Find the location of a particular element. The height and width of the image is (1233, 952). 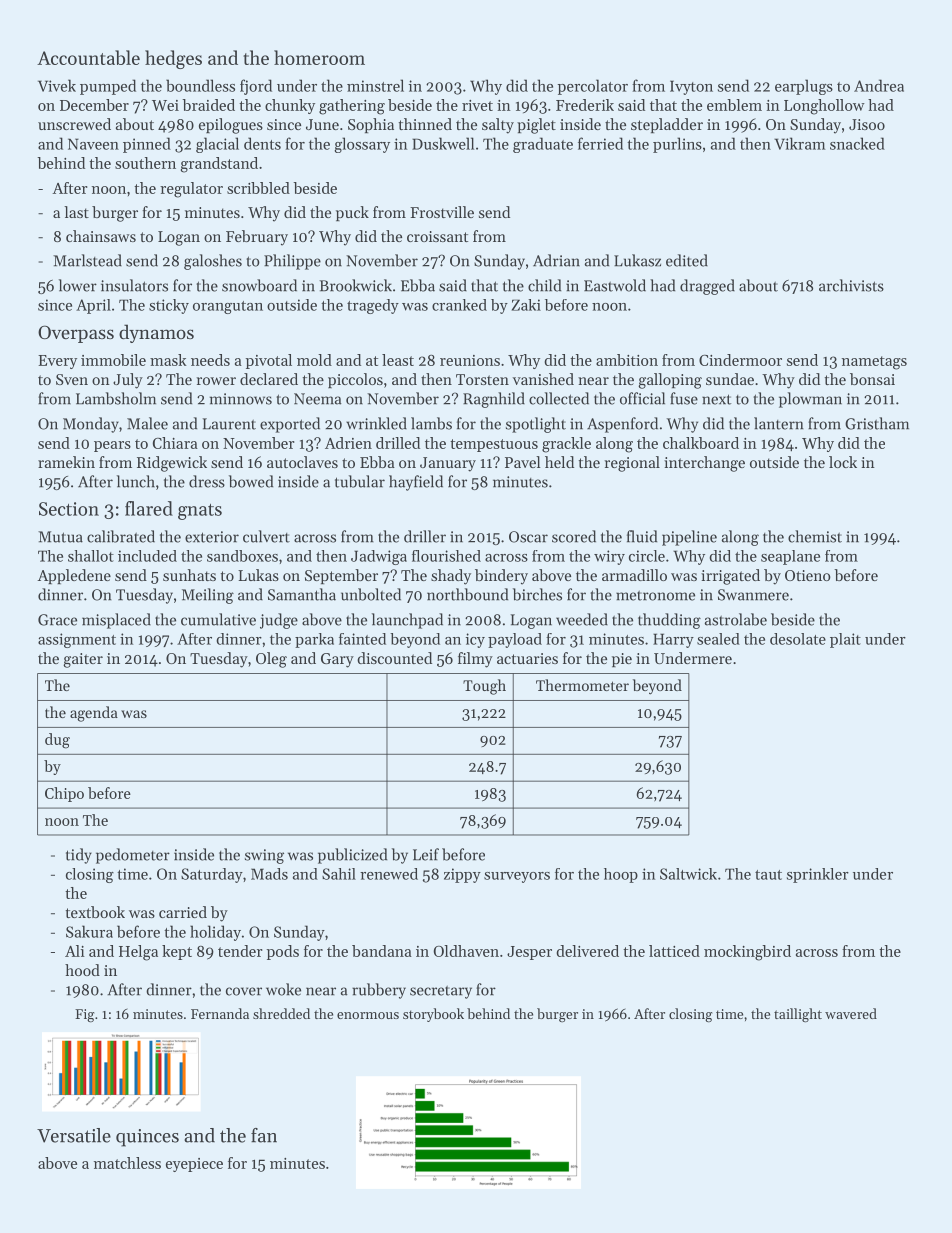

plait is located at coordinates (845, 640).
